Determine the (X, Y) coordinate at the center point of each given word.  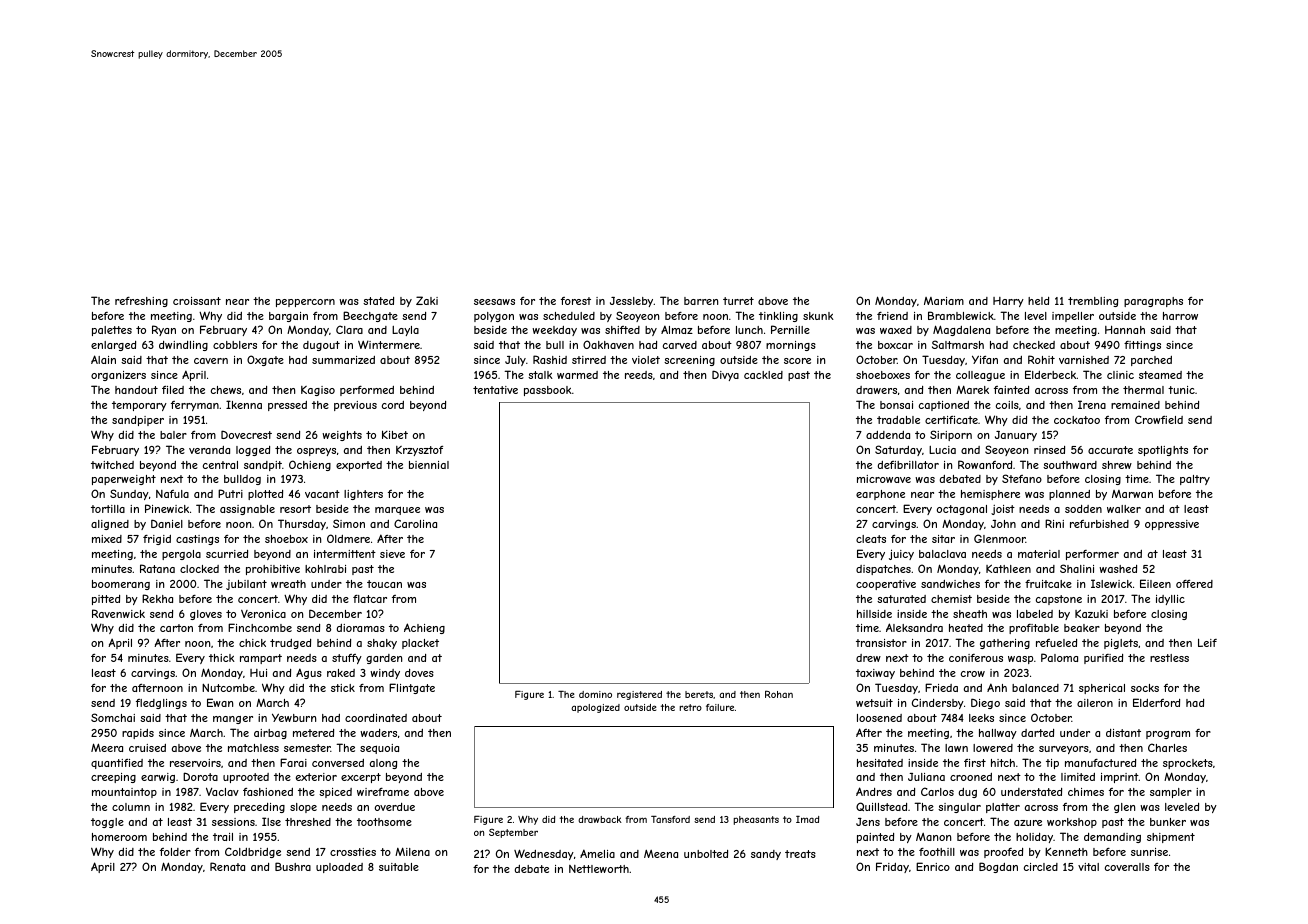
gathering (1005, 644)
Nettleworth (599, 869)
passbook (548, 391)
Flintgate (412, 688)
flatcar (370, 599)
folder (175, 852)
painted (875, 838)
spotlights (1163, 451)
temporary (139, 406)
